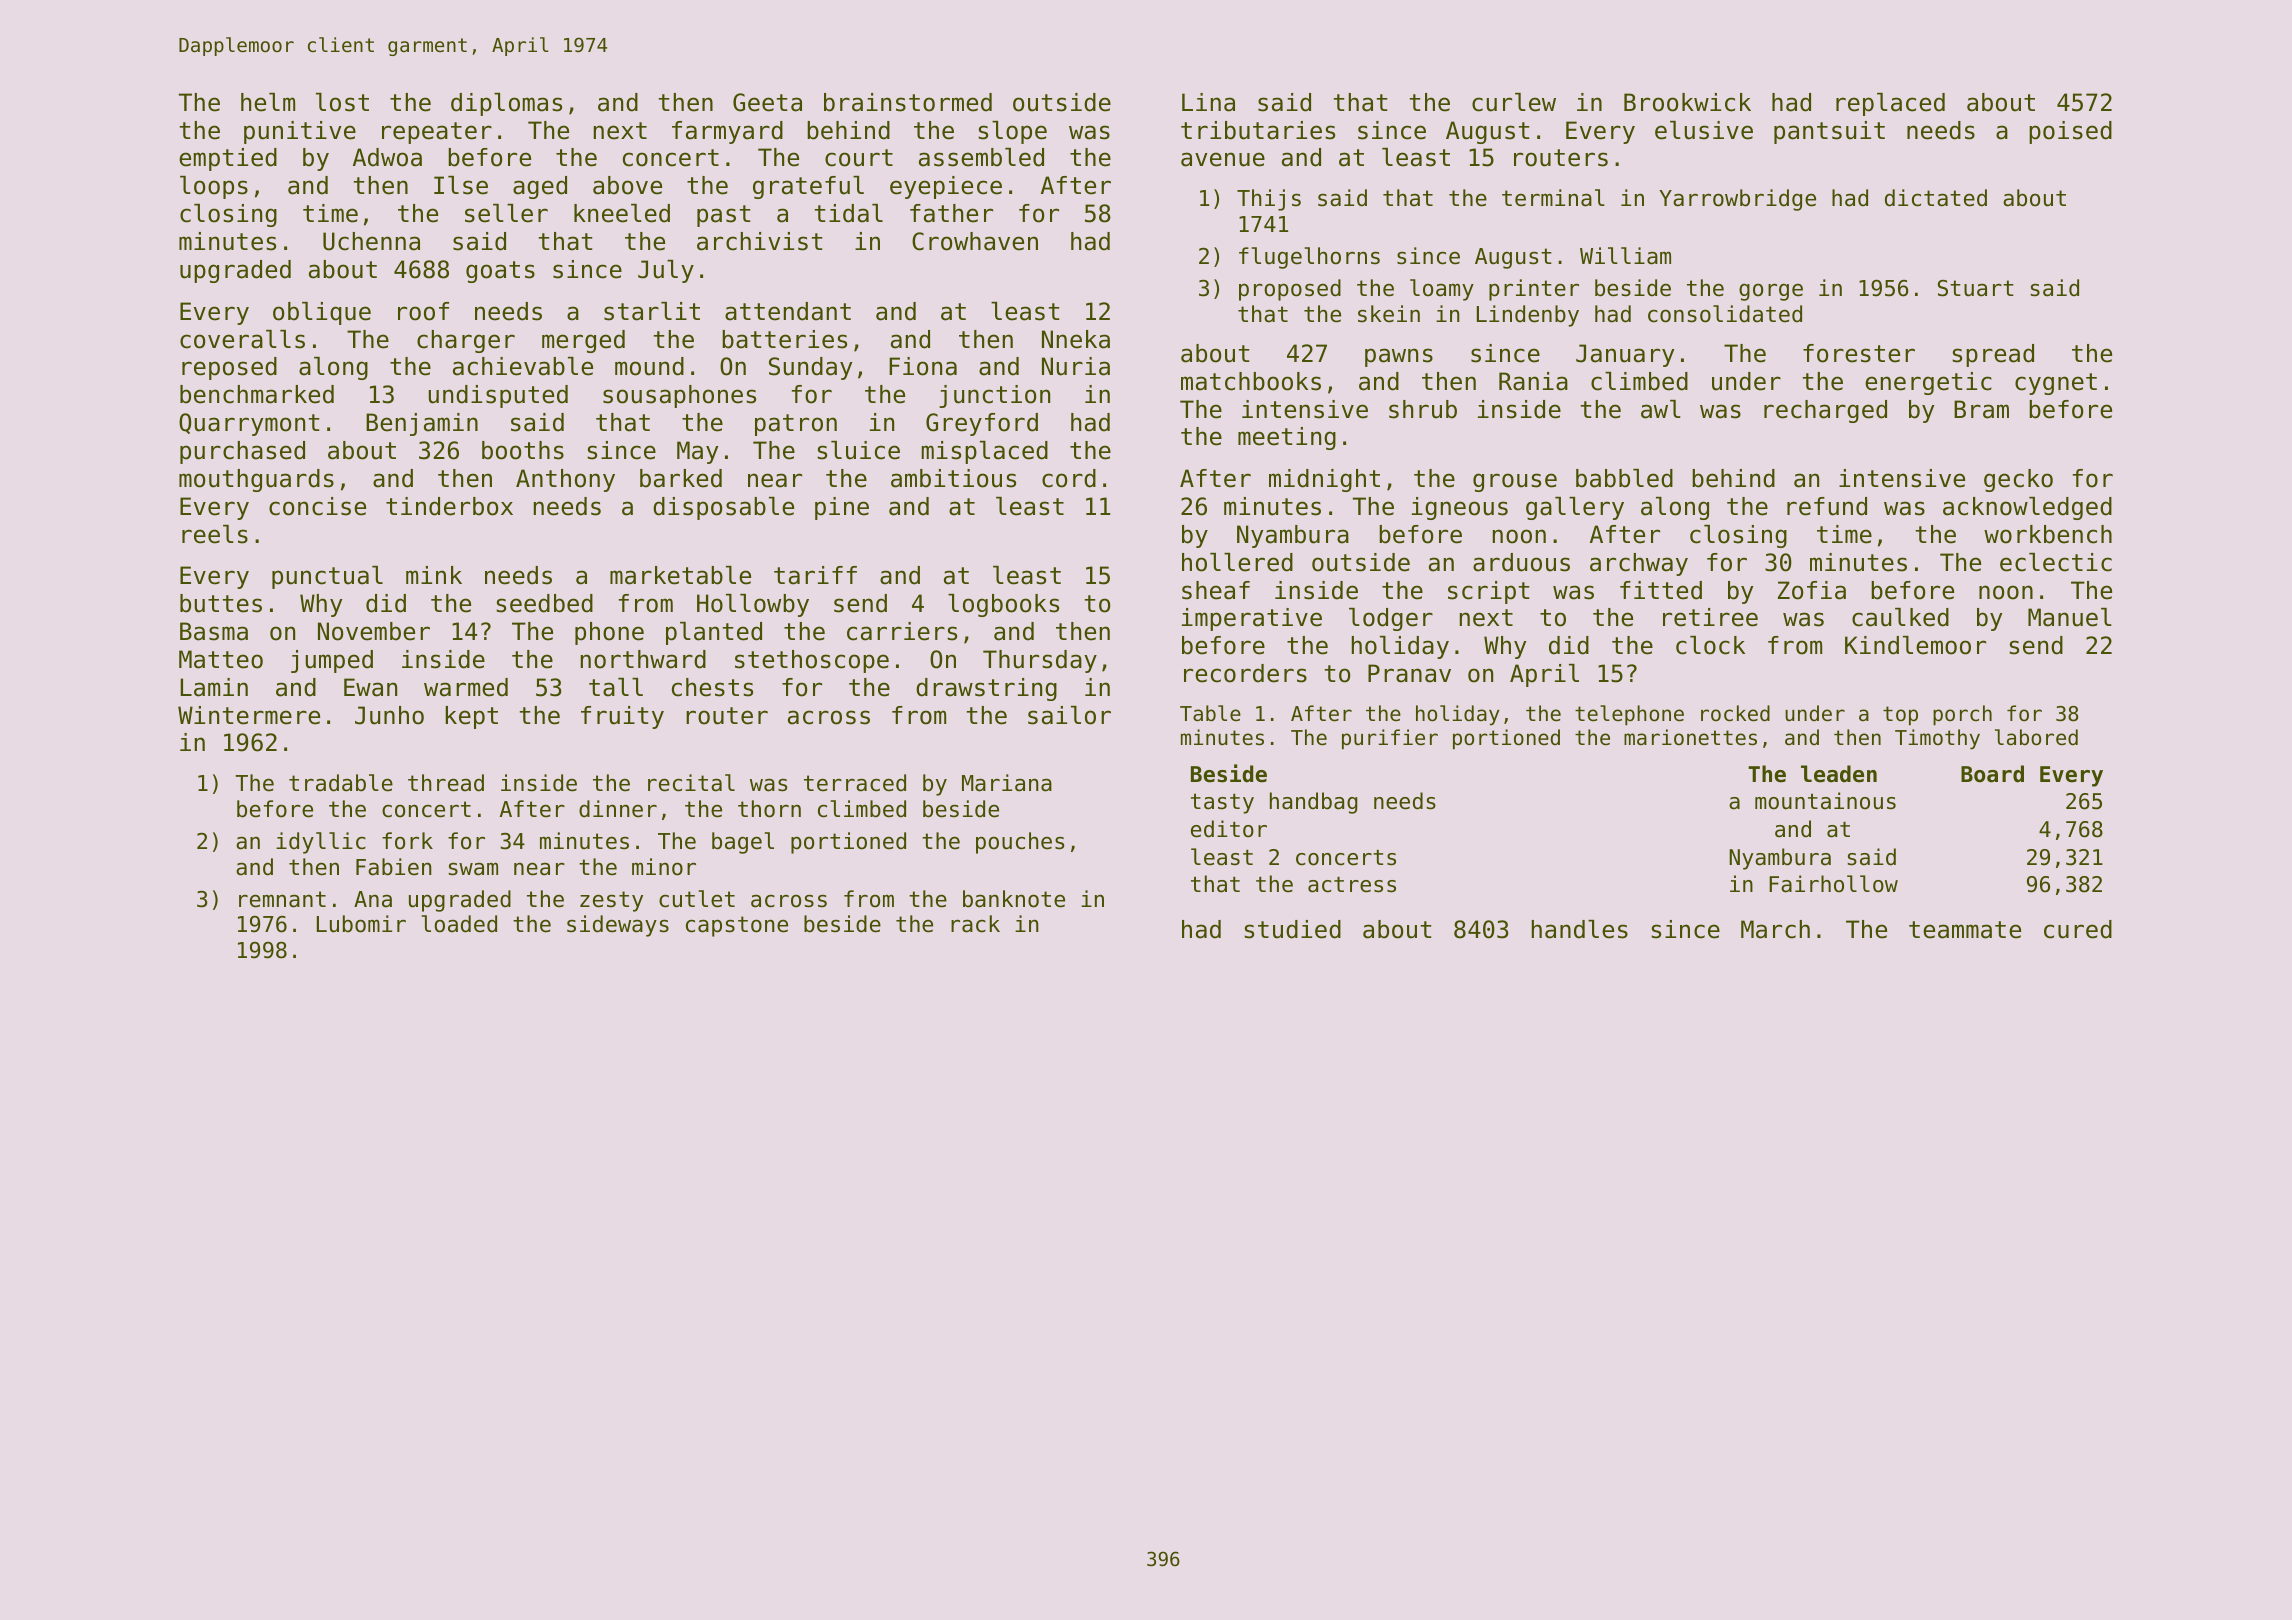  Describe the element at coordinates (371, 241) in the document. I see `Uchenna` at that location.
